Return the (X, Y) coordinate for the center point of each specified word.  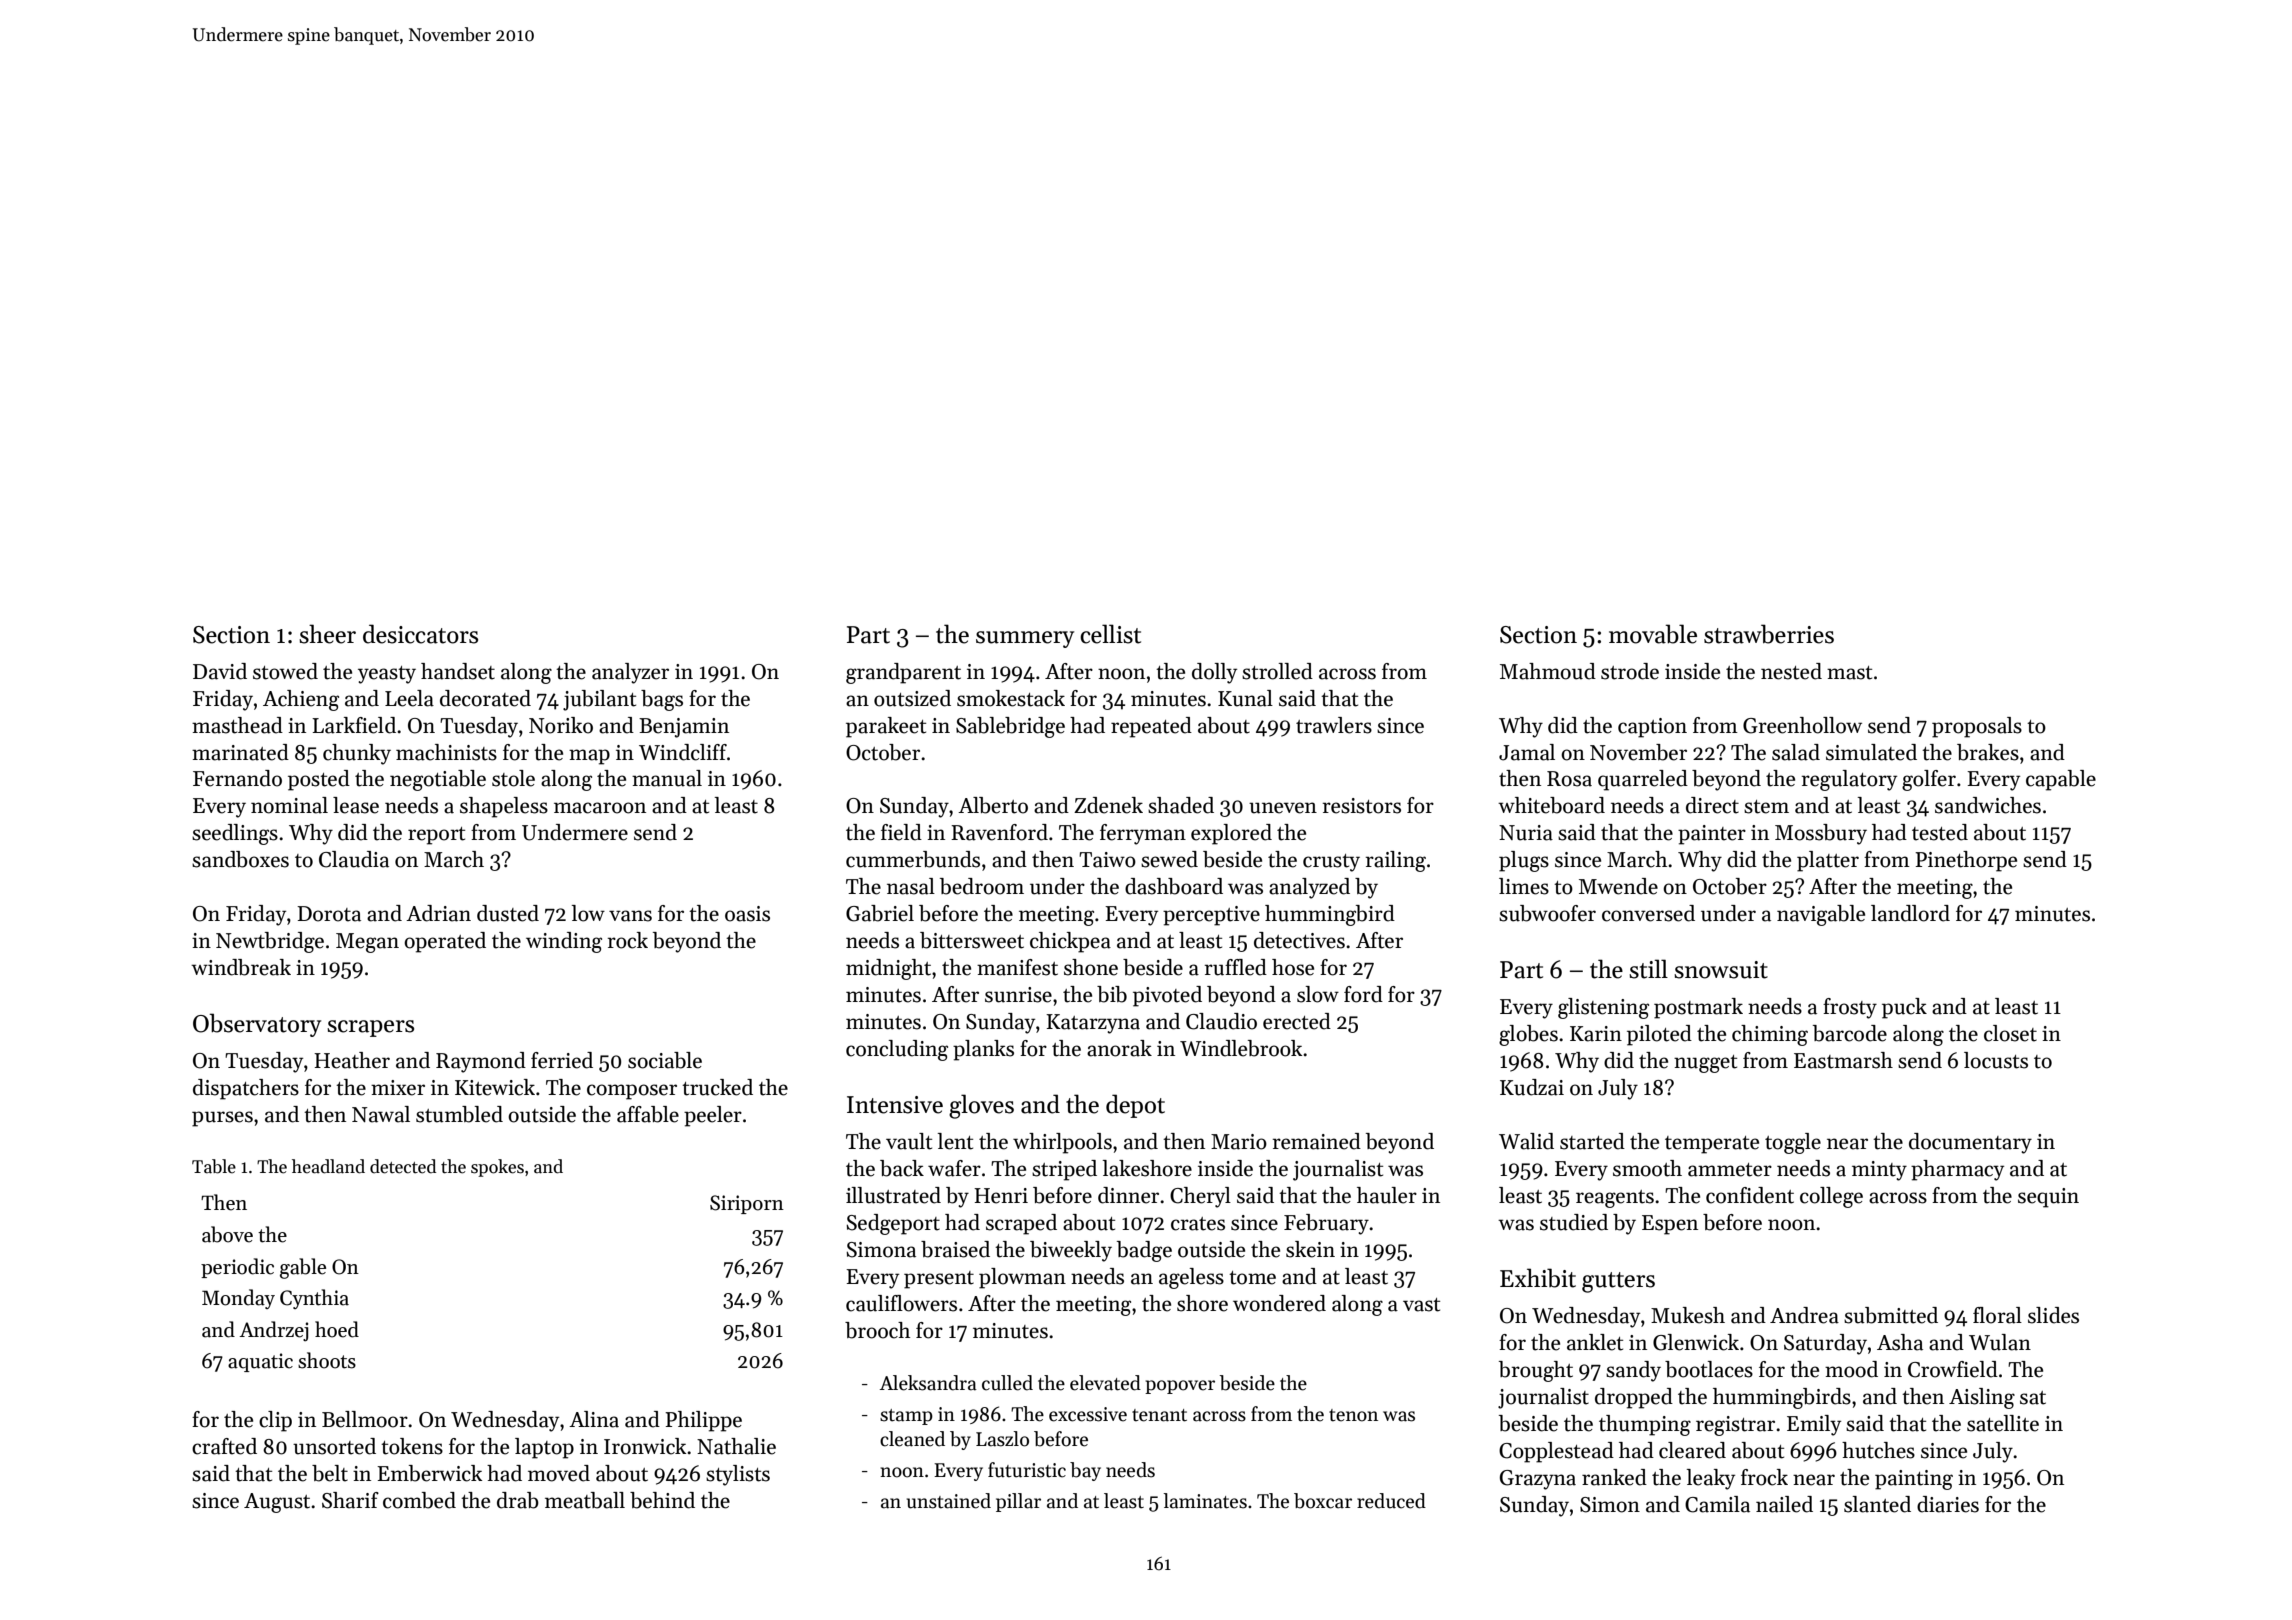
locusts (1996, 1060)
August (277, 1503)
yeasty (387, 675)
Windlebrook (1241, 1048)
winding (564, 942)
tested (1940, 832)
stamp (906, 1417)
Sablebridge (1010, 727)
